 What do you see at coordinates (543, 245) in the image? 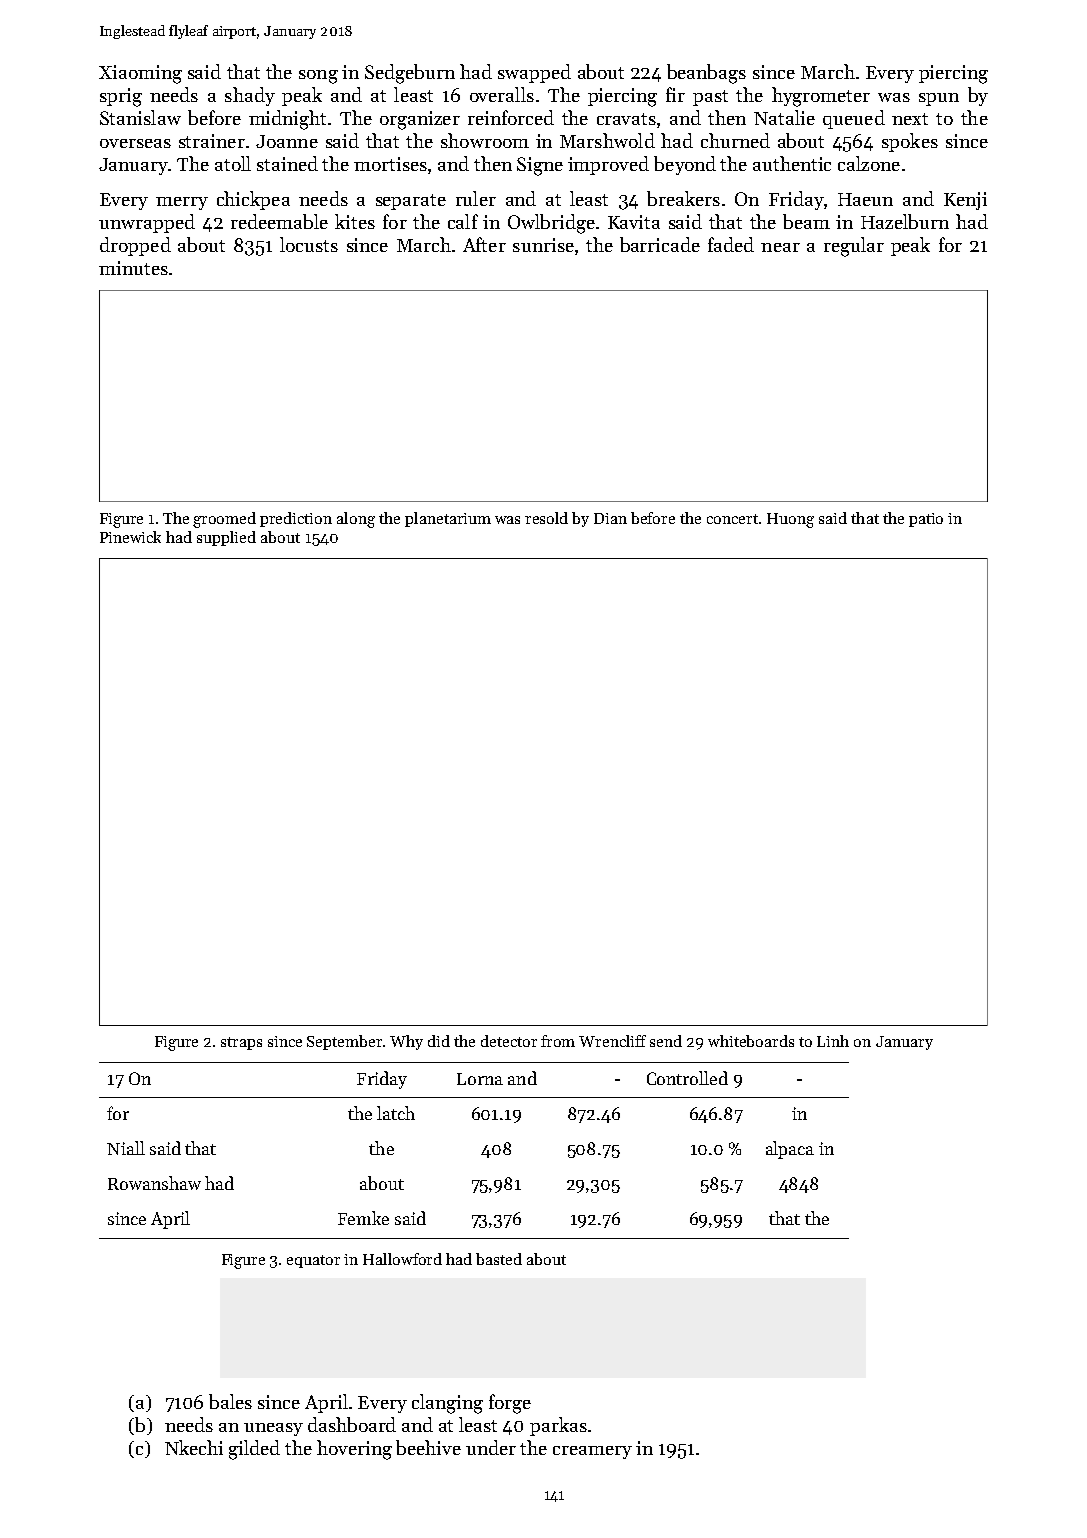
I see `sunrise` at bounding box center [543, 245].
